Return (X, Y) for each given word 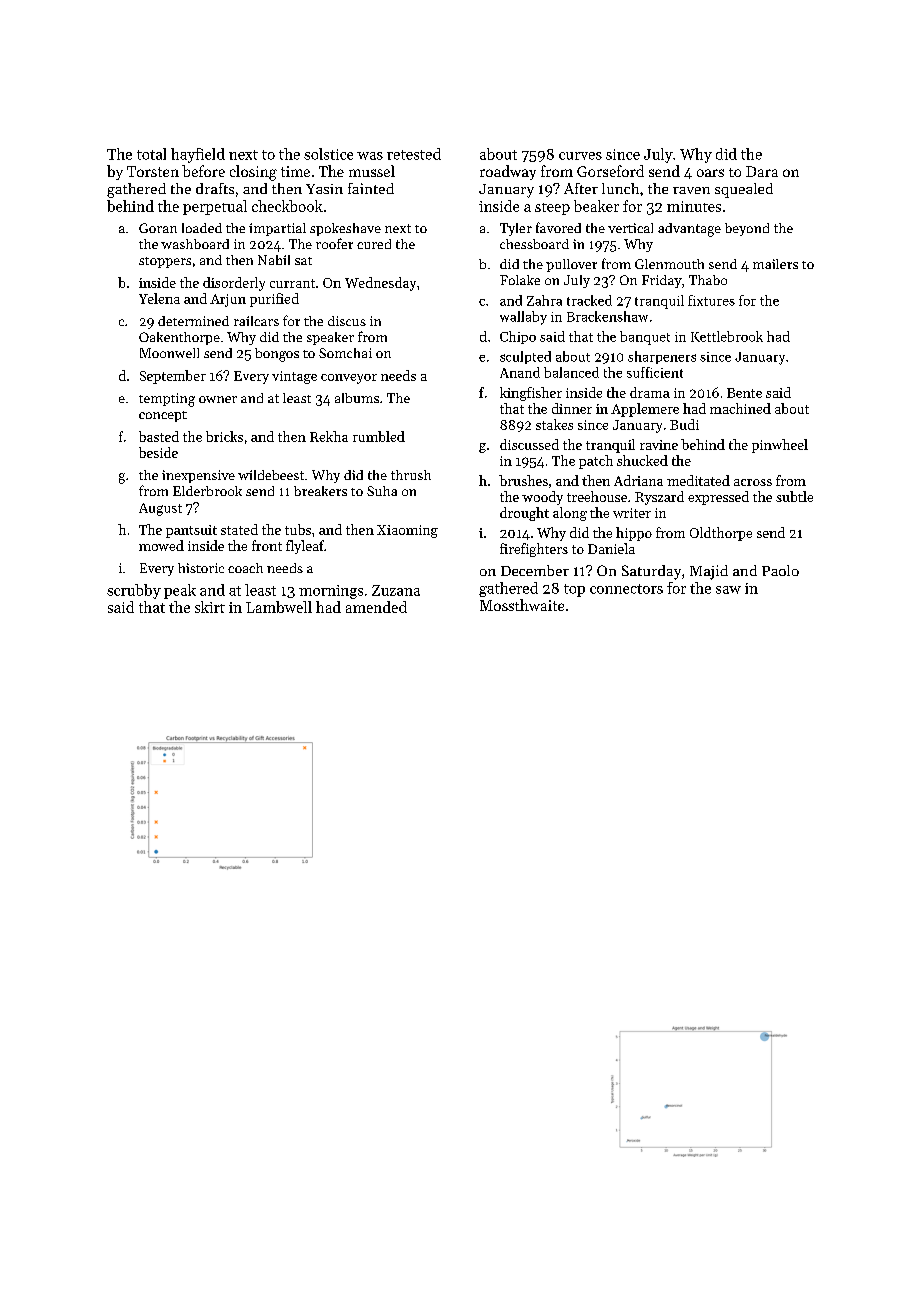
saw (728, 590)
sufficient (655, 372)
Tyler (516, 229)
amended (376, 607)
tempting (167, 400)
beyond (747, 229)
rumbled (379, 436)
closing (253, 173)
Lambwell (279, 607)
